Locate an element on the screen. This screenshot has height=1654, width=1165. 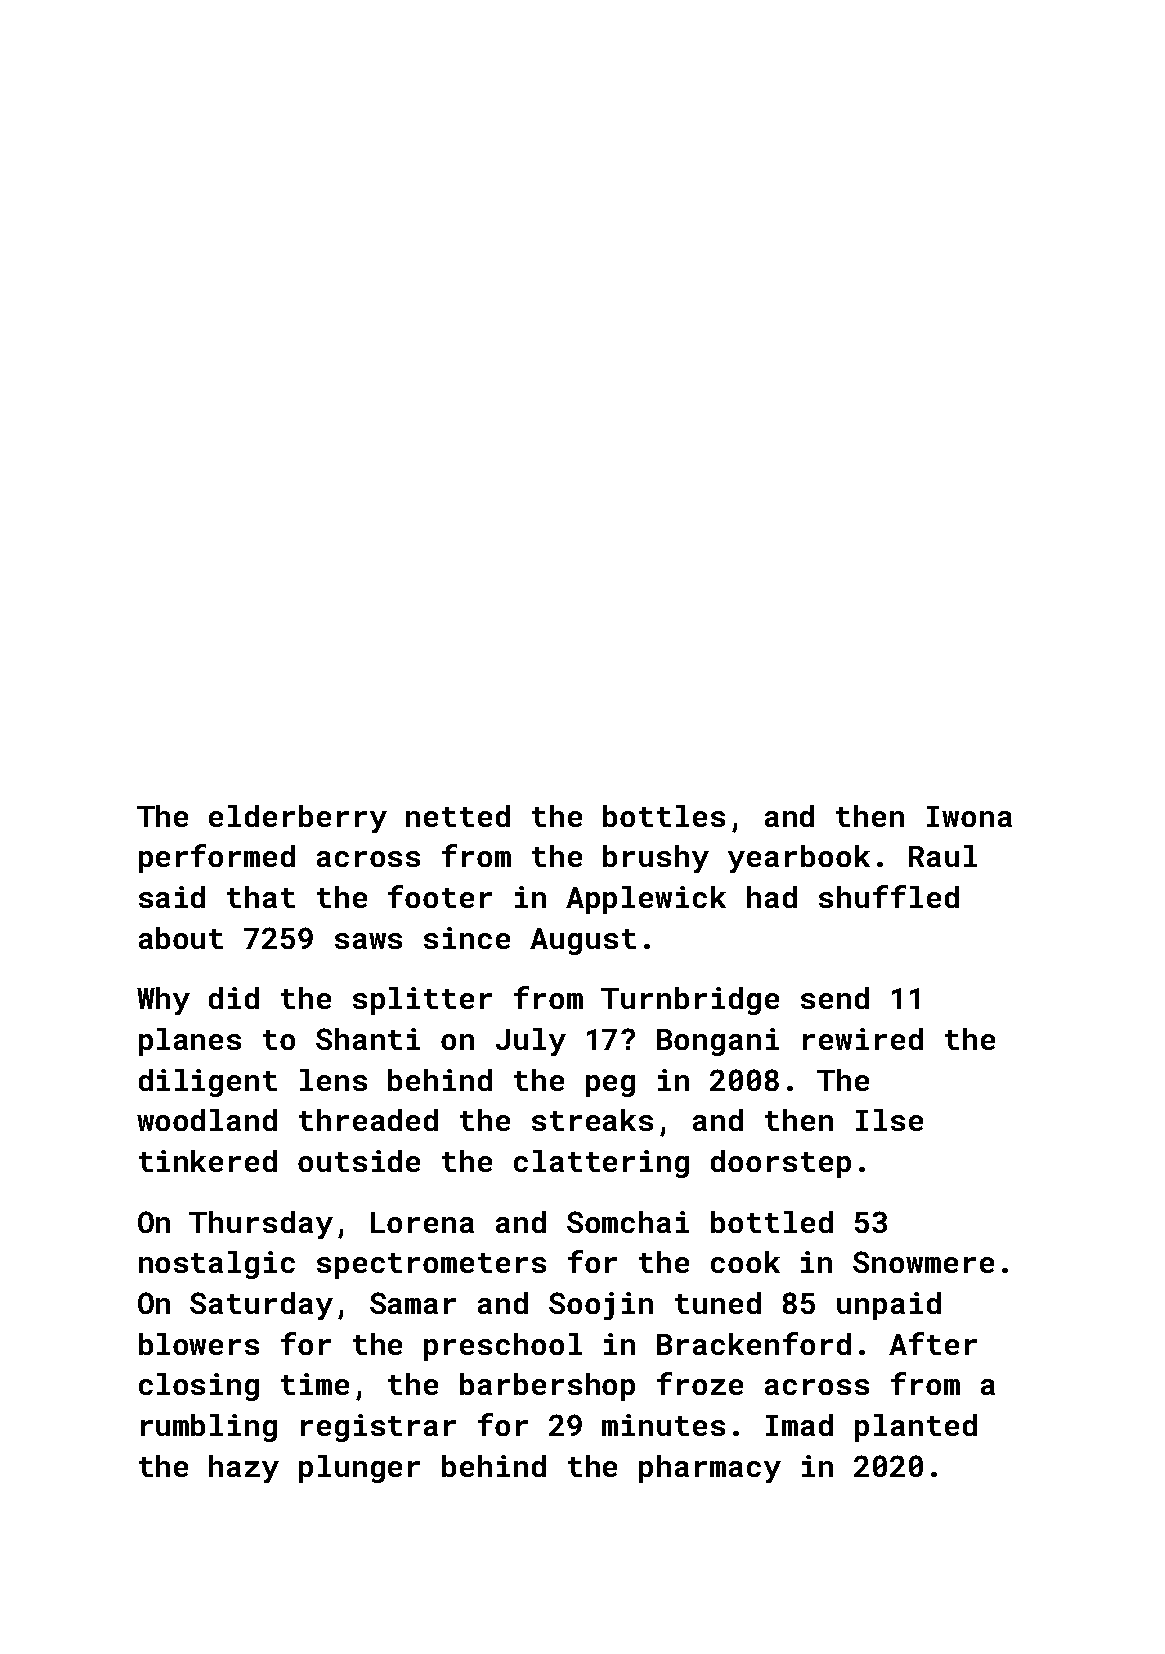
netted is located at coordinates (458, 816).
